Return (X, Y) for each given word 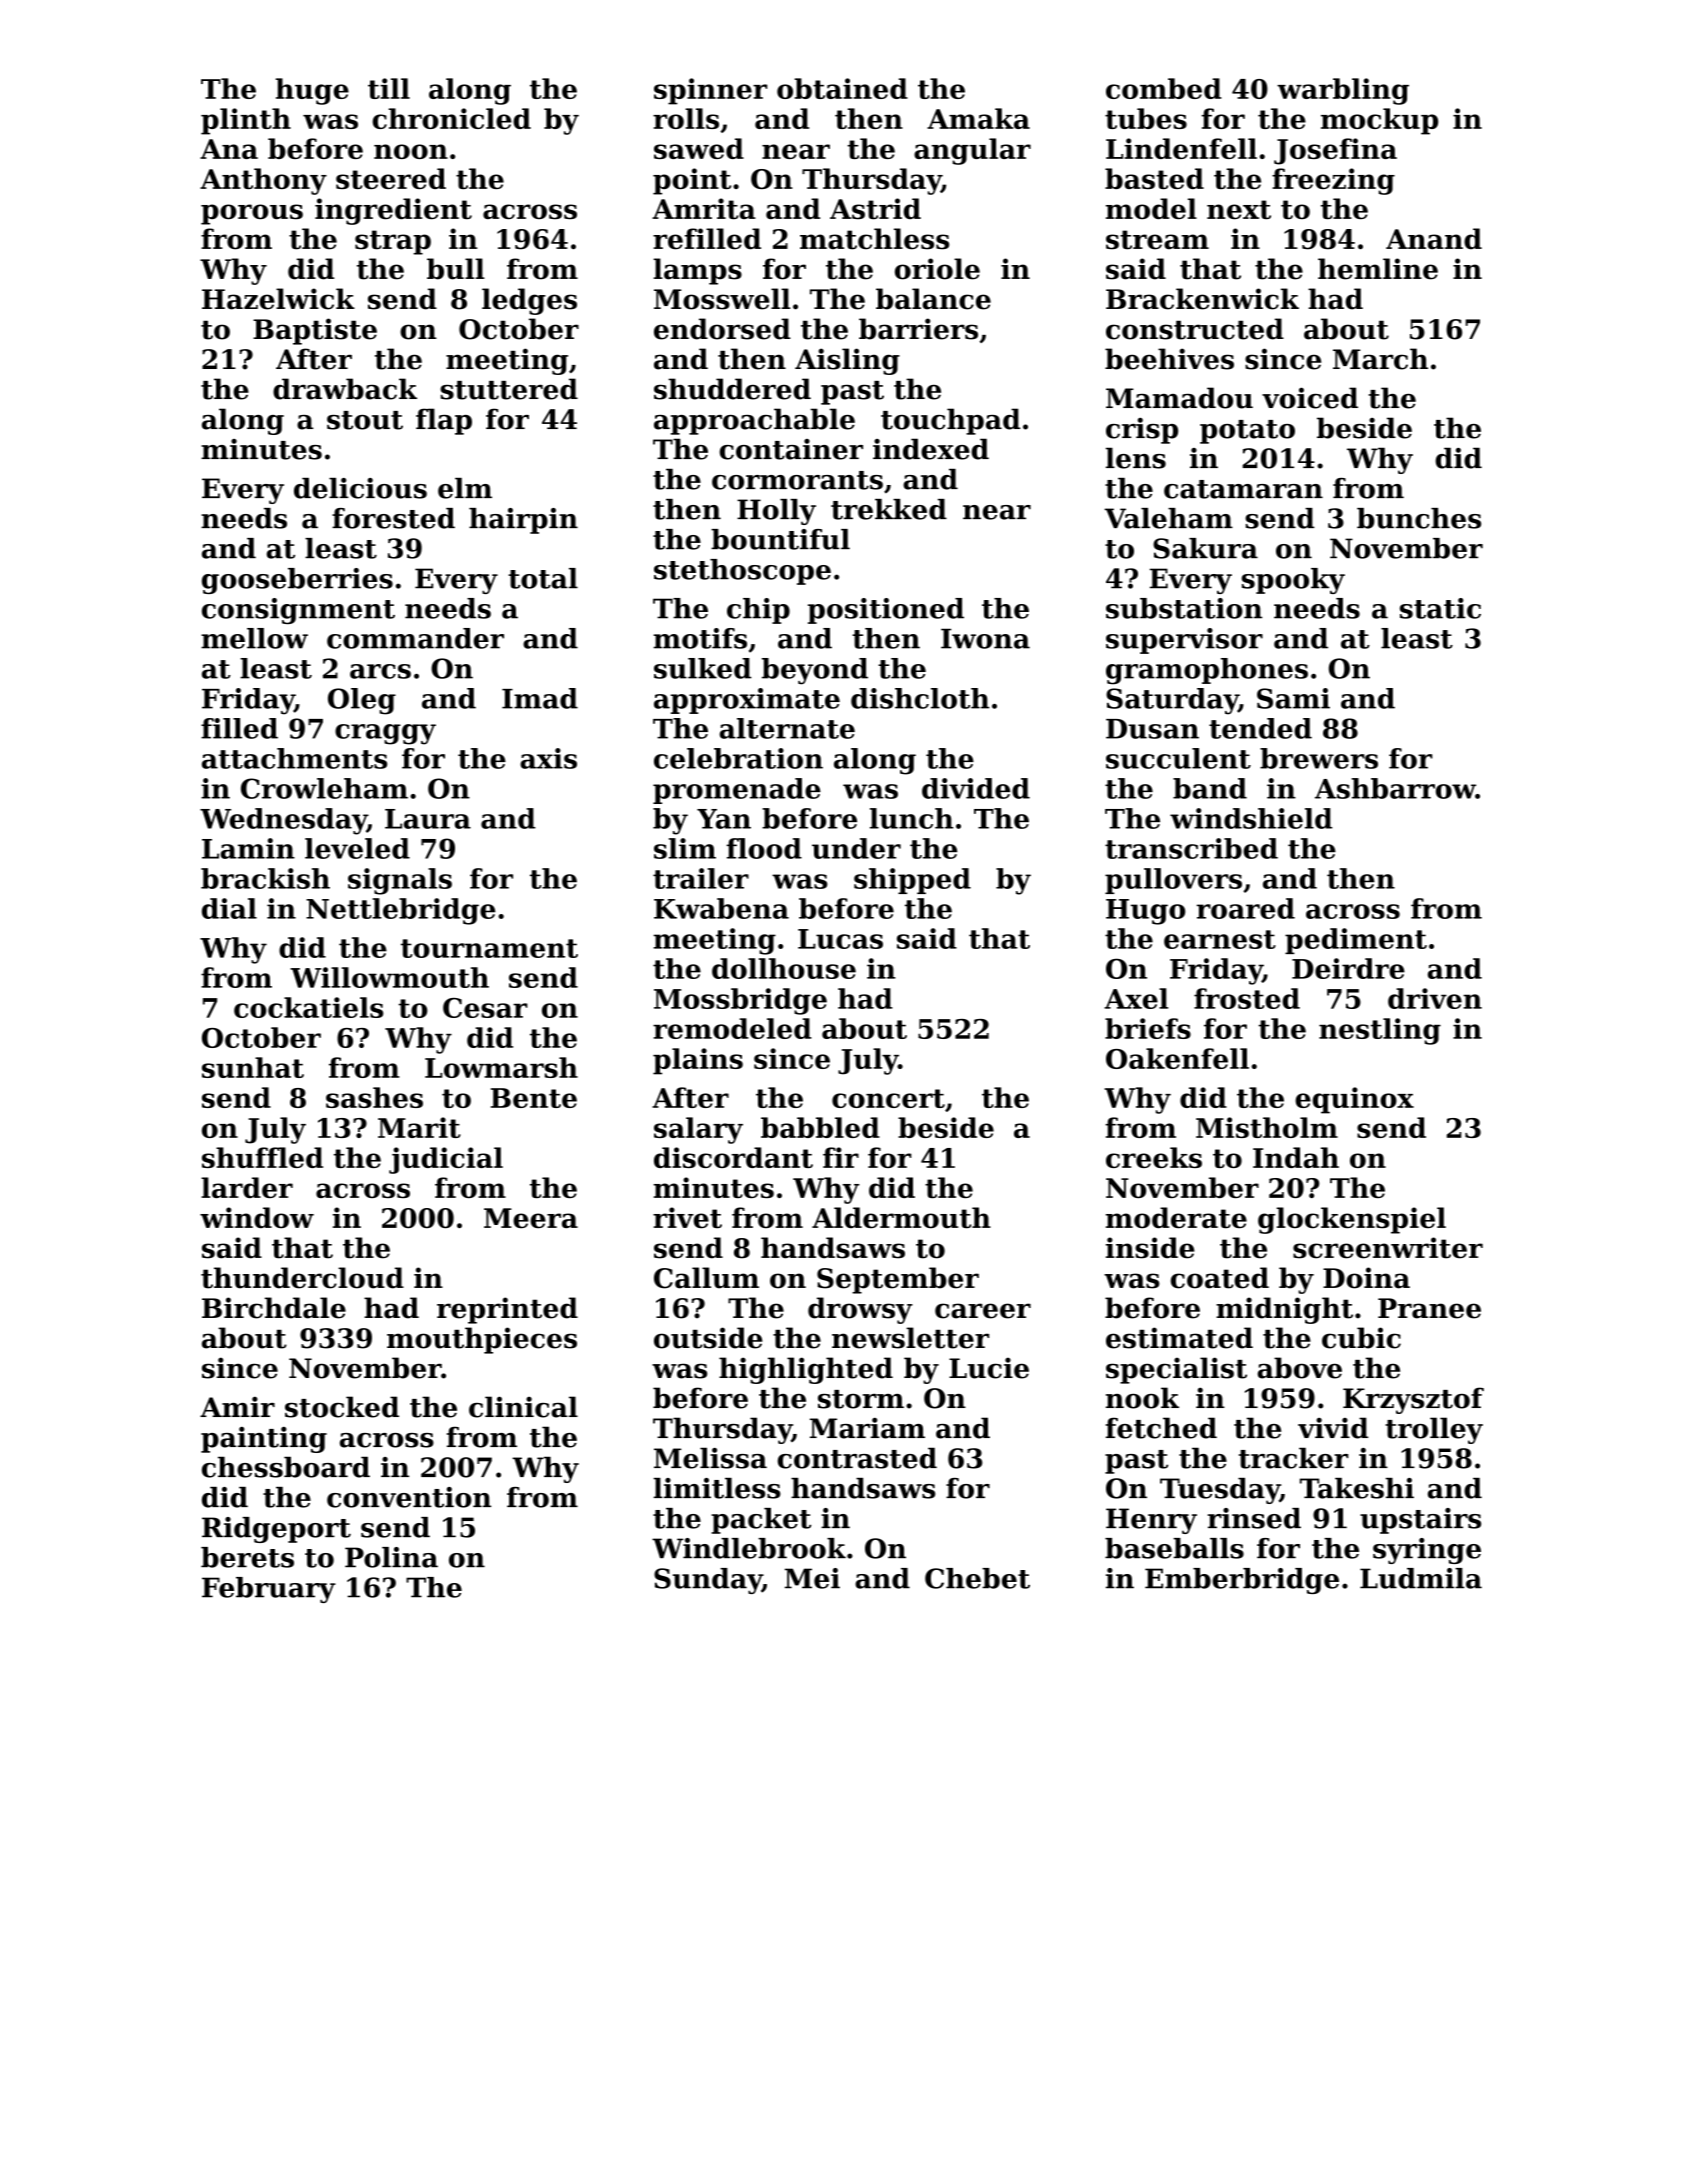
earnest (1220, 939)
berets (247, 1557)
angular (972, 151)
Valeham (1168, 518)
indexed (931, 449)
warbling (1343, 91)
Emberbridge (1242, 1581)
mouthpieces (482, 1340)
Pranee (1429, 1308)
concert (888, 1098)
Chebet (977, 1578)
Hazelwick (278, 299)
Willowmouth (389, 977)
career (983, 1311)
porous (252, 214)
